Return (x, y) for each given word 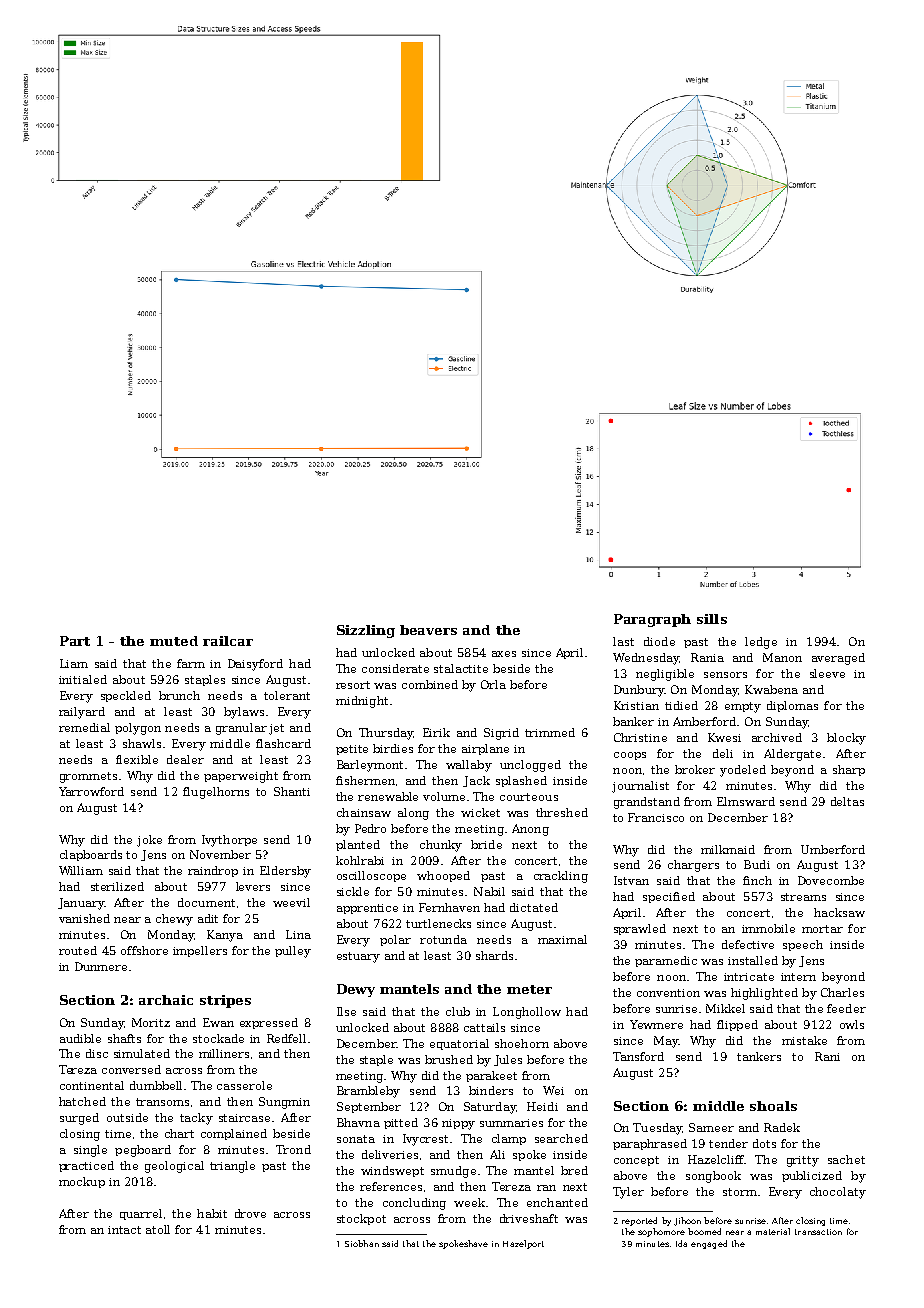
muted (174, 641)
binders (491, 1090)
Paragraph (652, 620)
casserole (244, 1085)
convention (668, 993)
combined (430, 684)
